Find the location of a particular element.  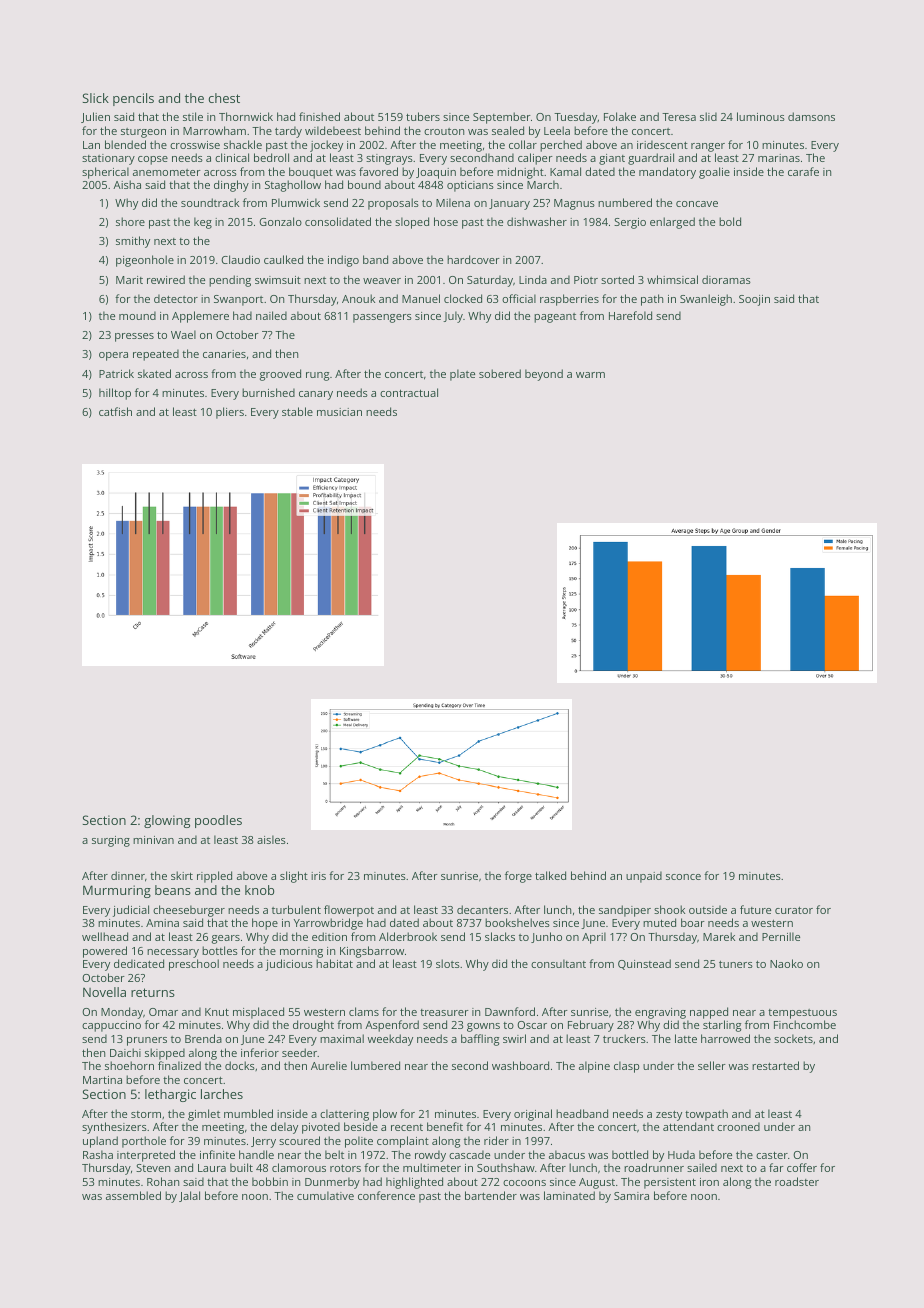

damsons is located at coordinates (811, 116).
